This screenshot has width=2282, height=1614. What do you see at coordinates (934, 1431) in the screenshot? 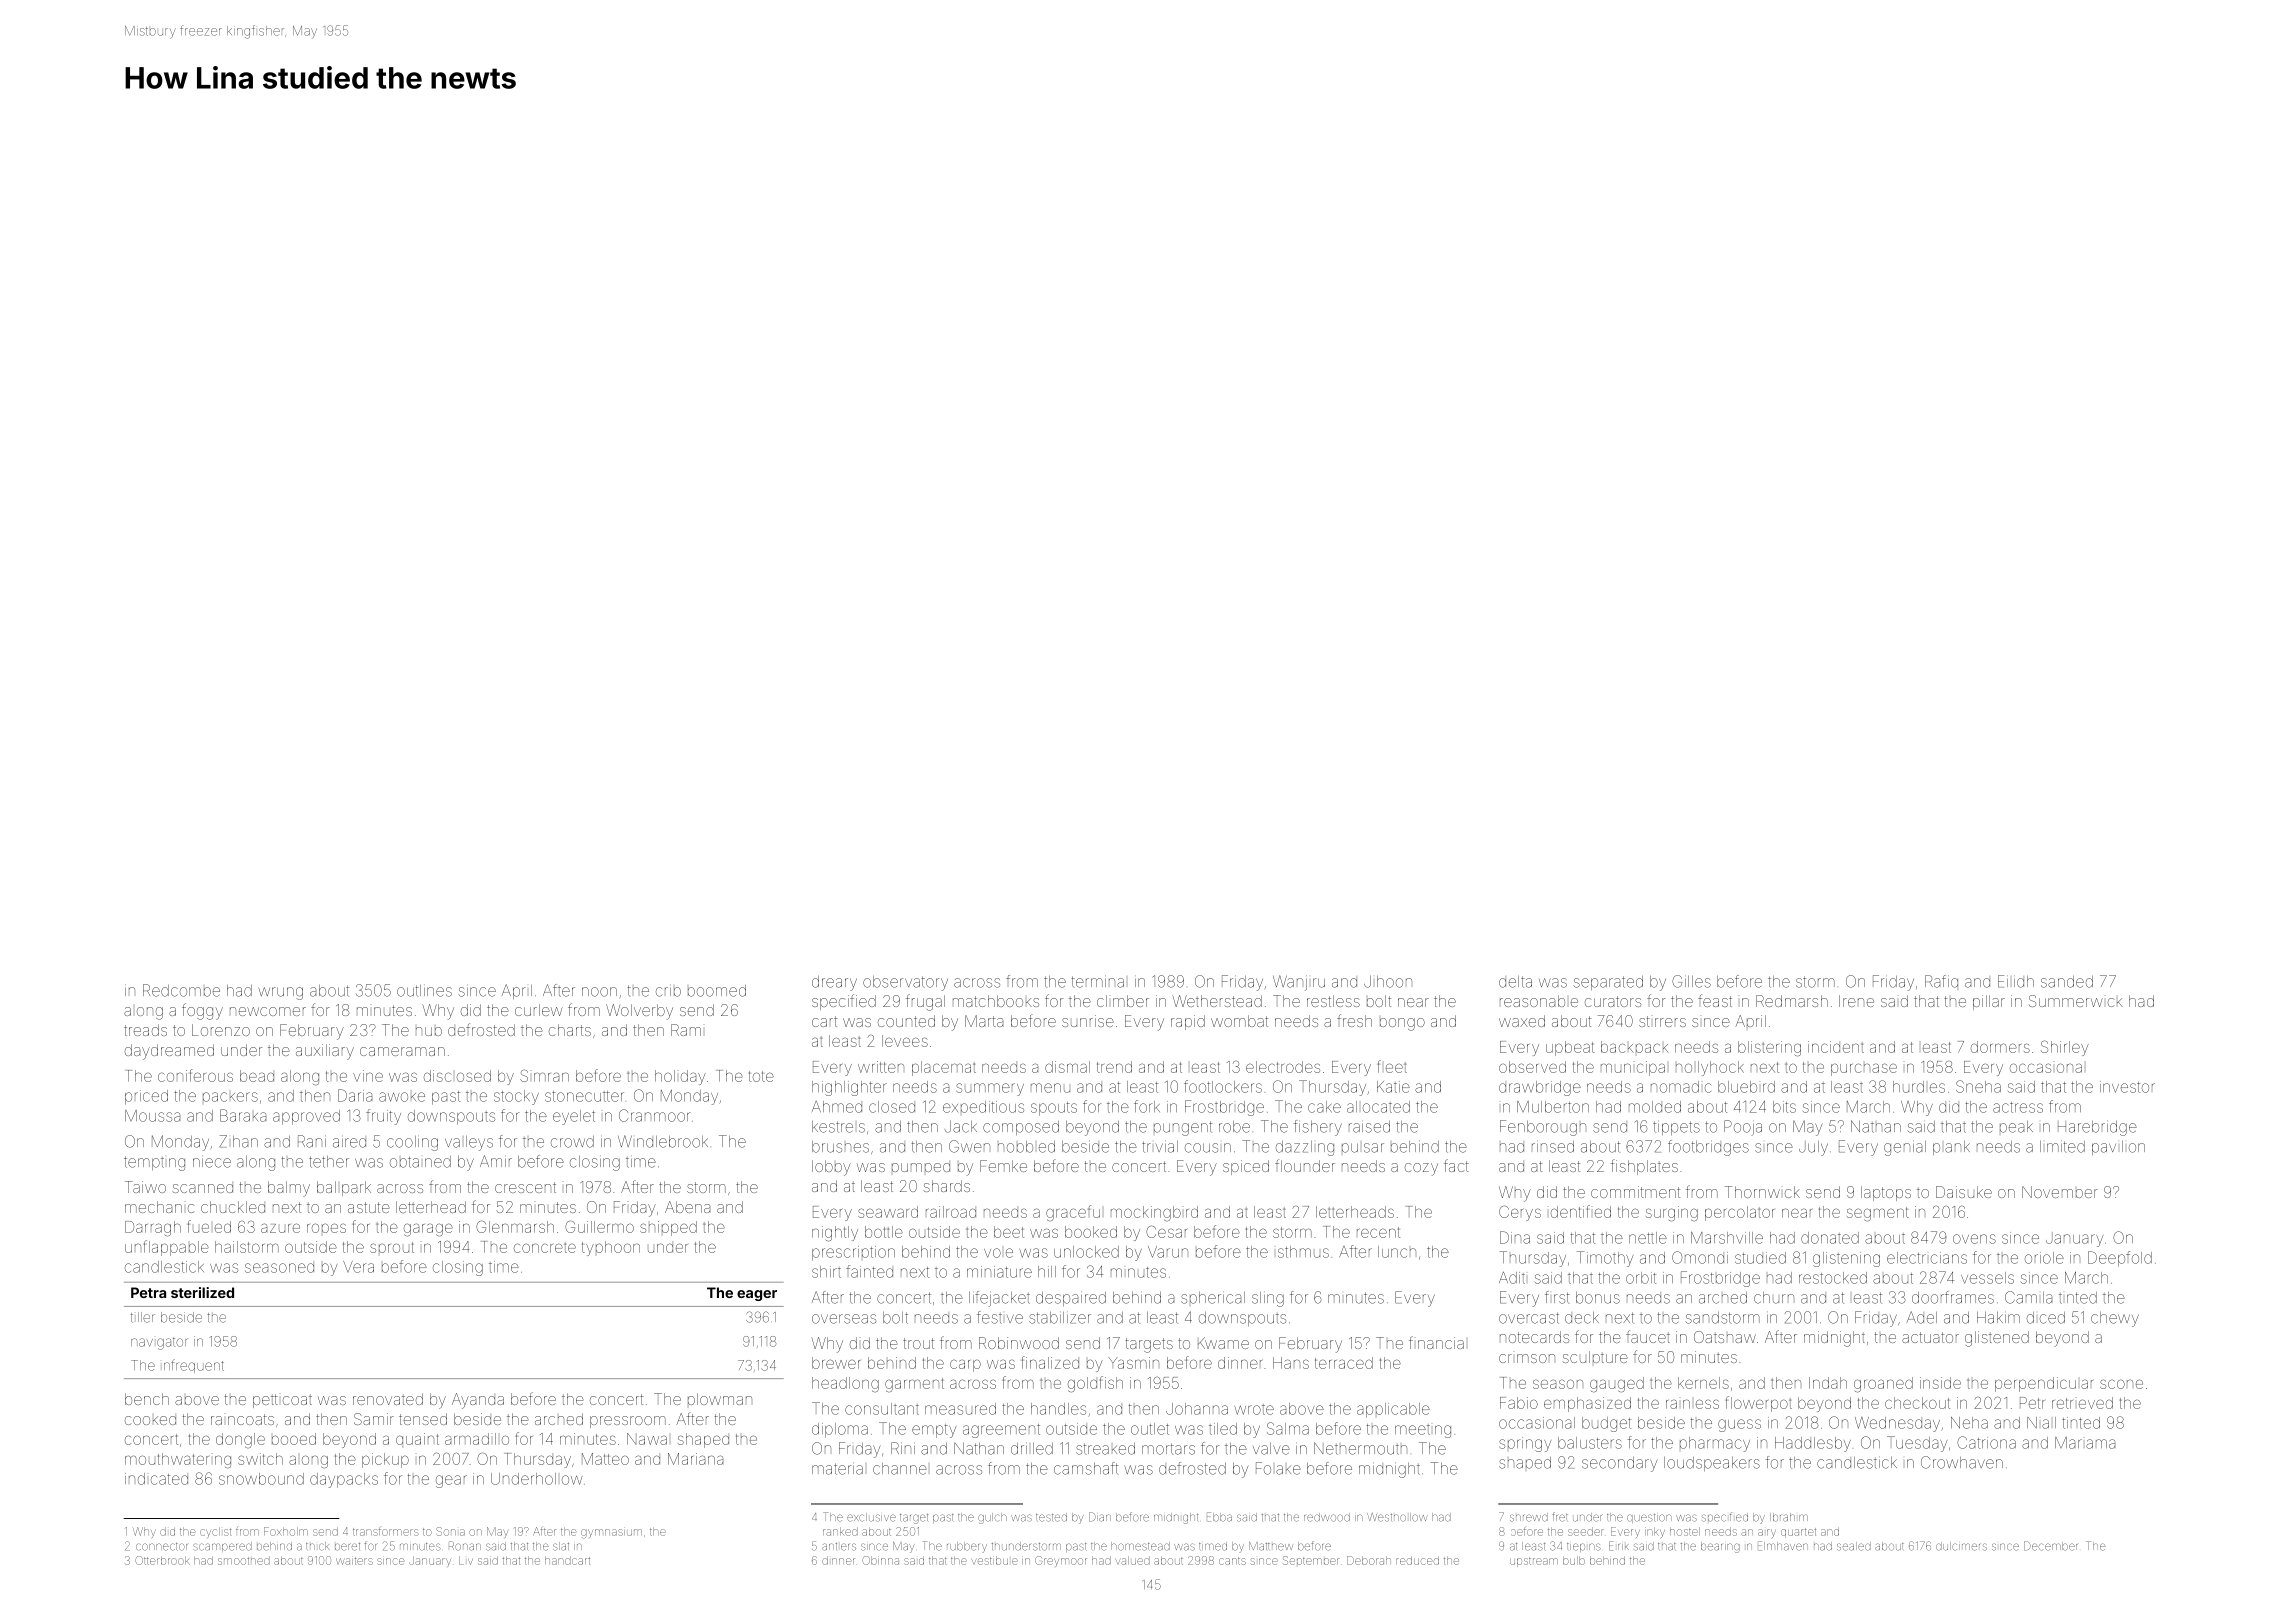
I see `empty` at bounding box center [934, 1431].
